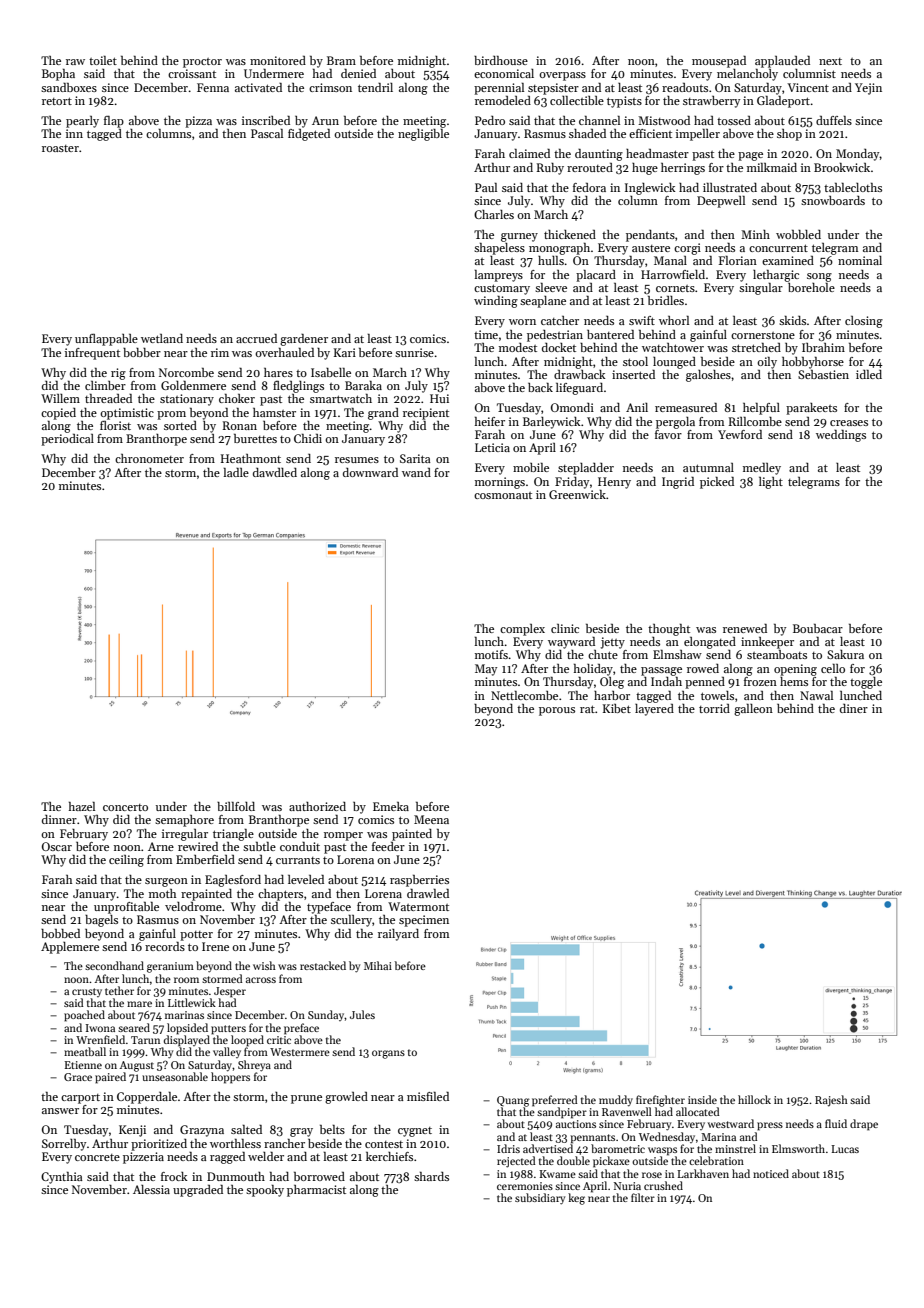 This document has height=1308, width=924. What do you see at coordinates (503, 495) in the document?
I see `cosmonaut` at bounding box center [503, 495].
